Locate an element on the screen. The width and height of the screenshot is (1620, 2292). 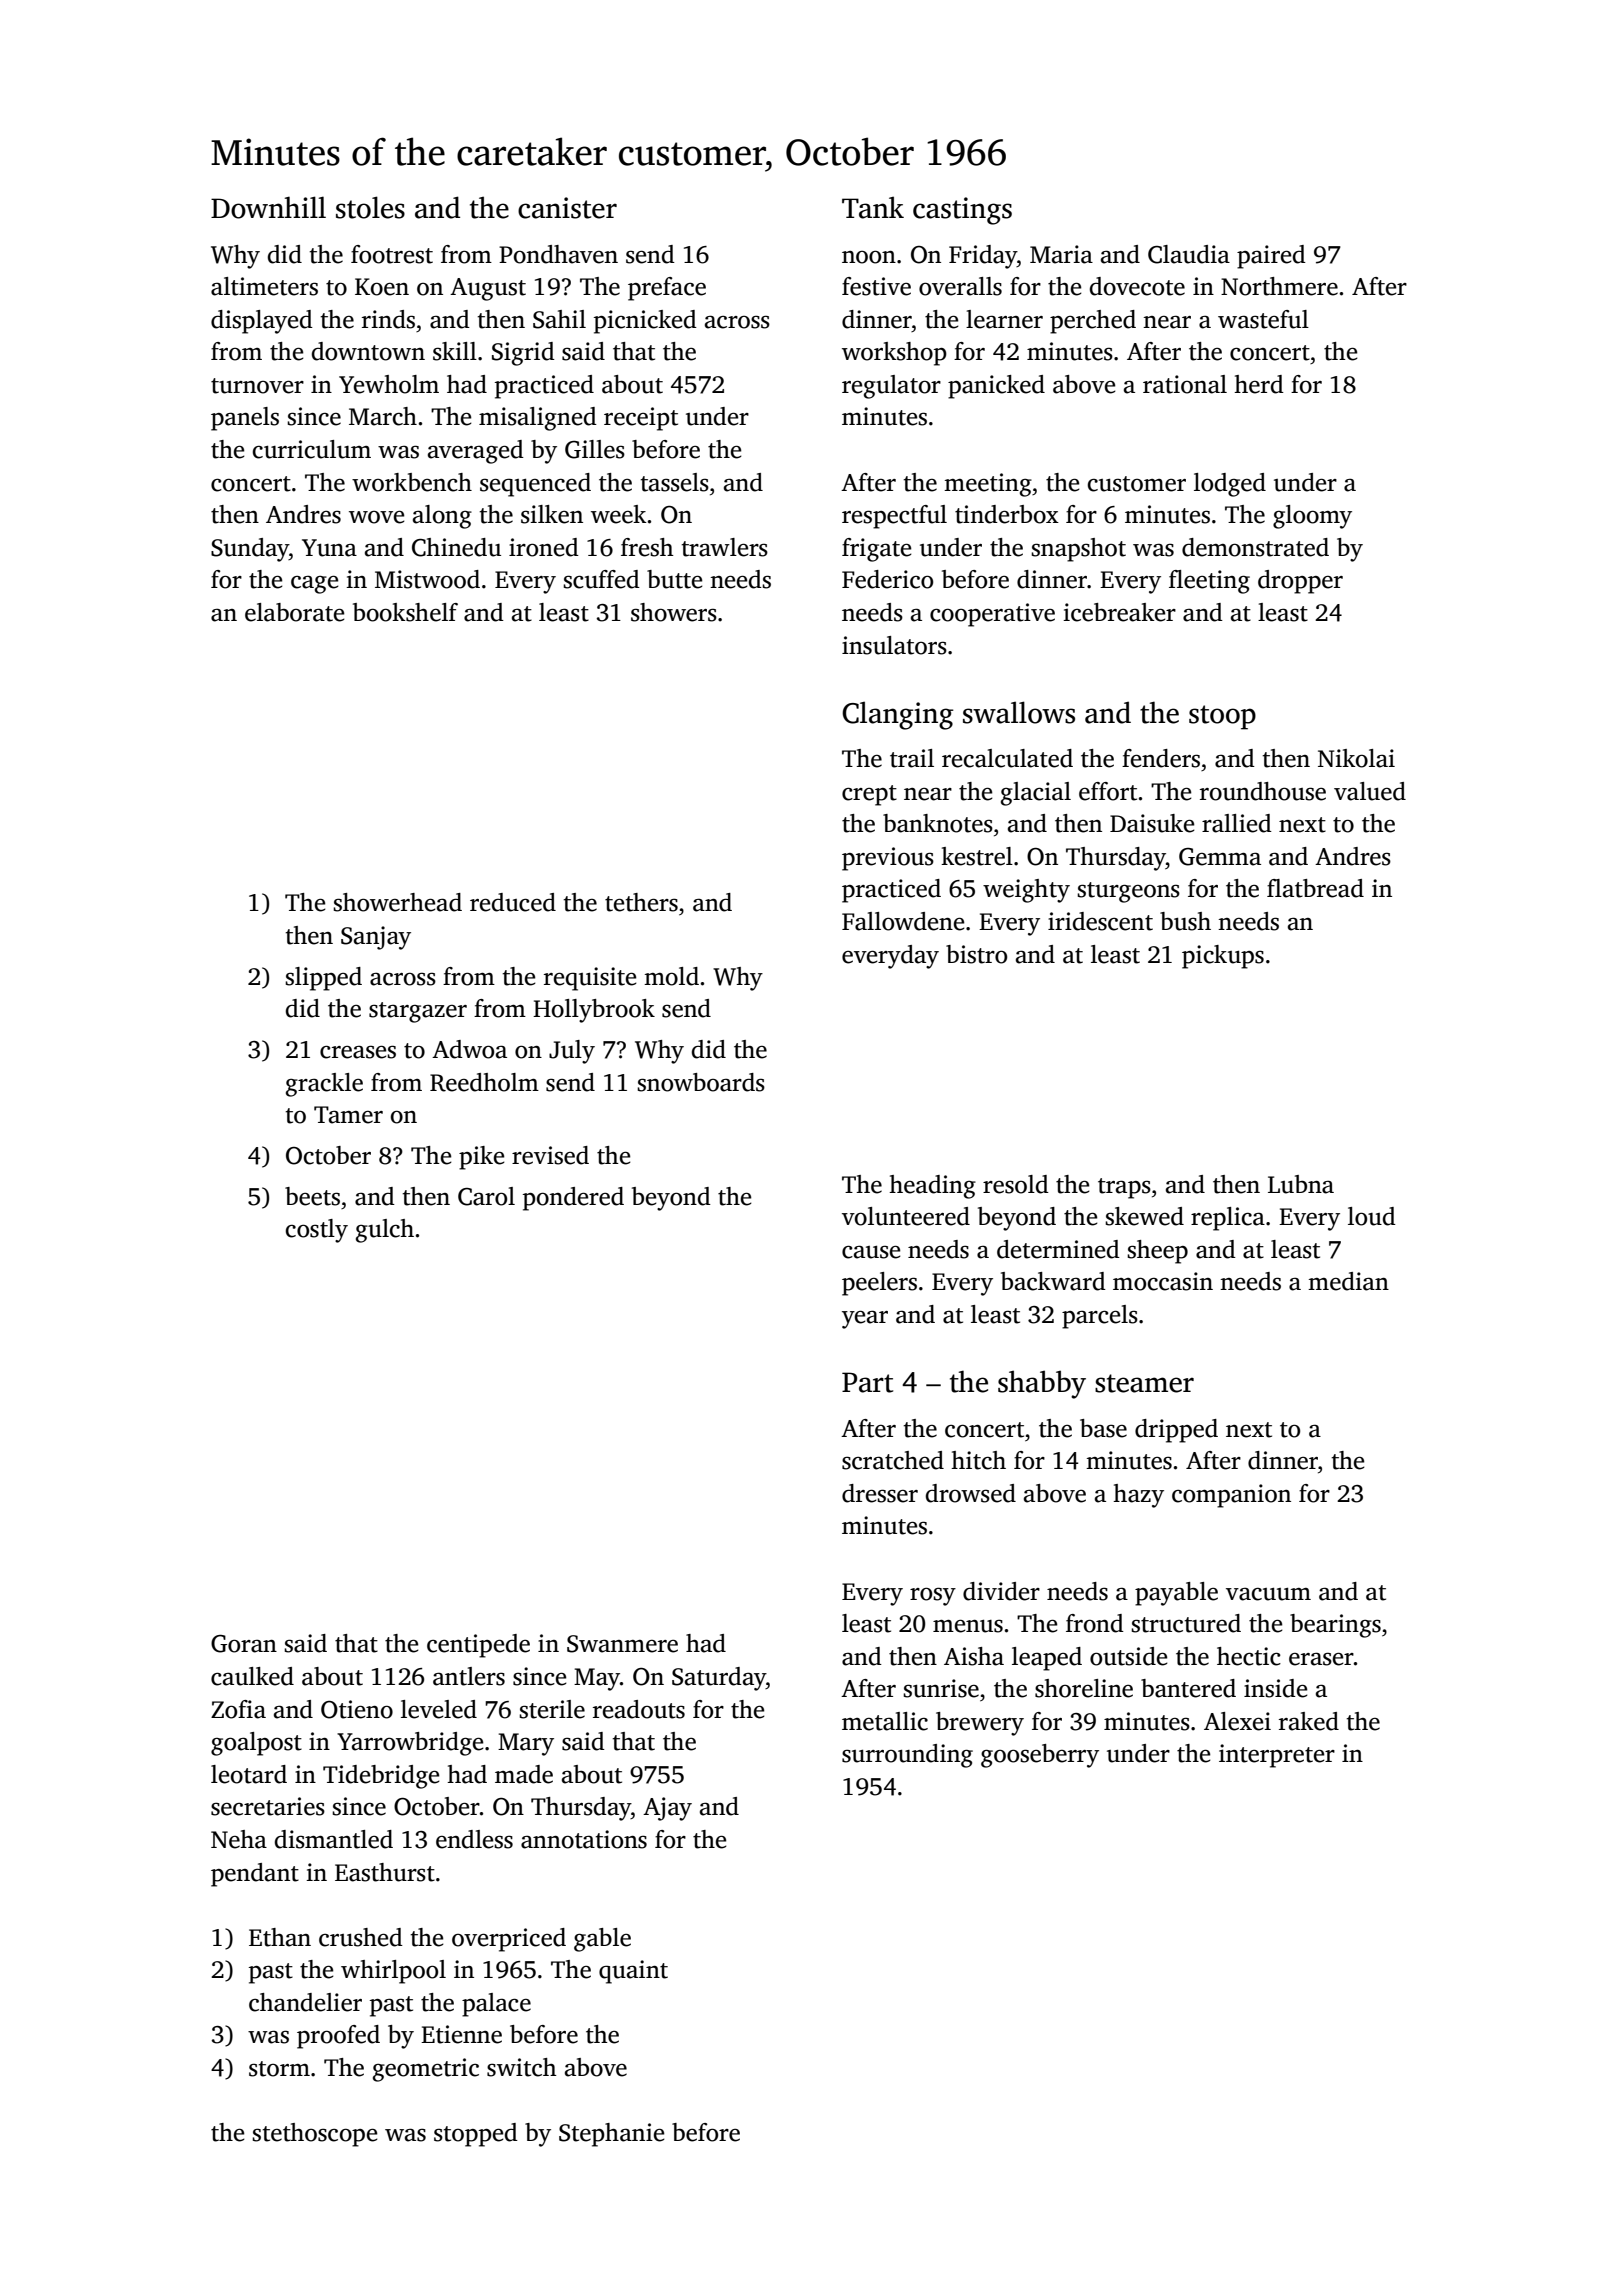
interpreter is located at coordinates (1277, 1756).
